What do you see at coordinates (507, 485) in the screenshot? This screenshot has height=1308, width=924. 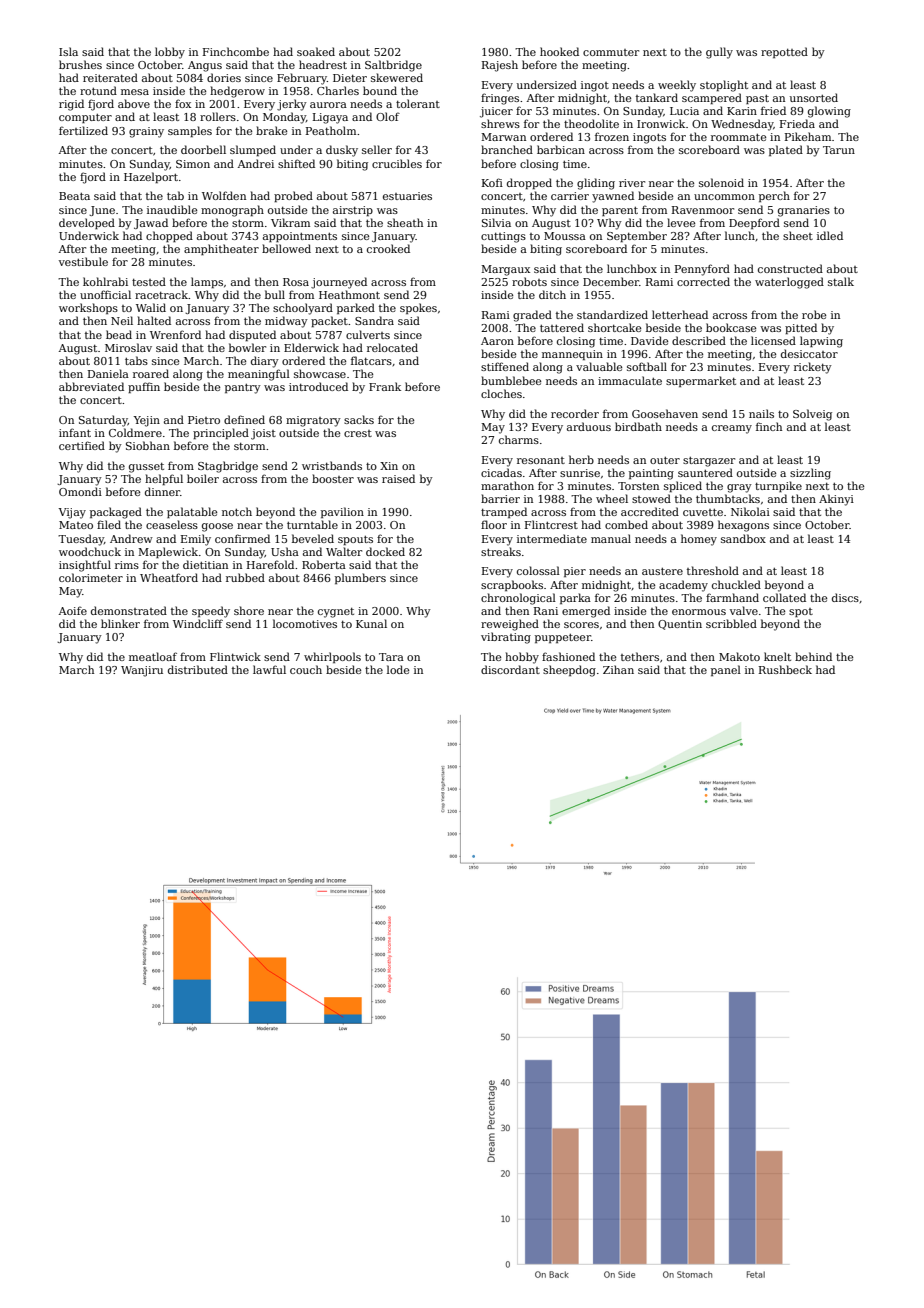 I see `marathon` at bounding box center [507, 485].
